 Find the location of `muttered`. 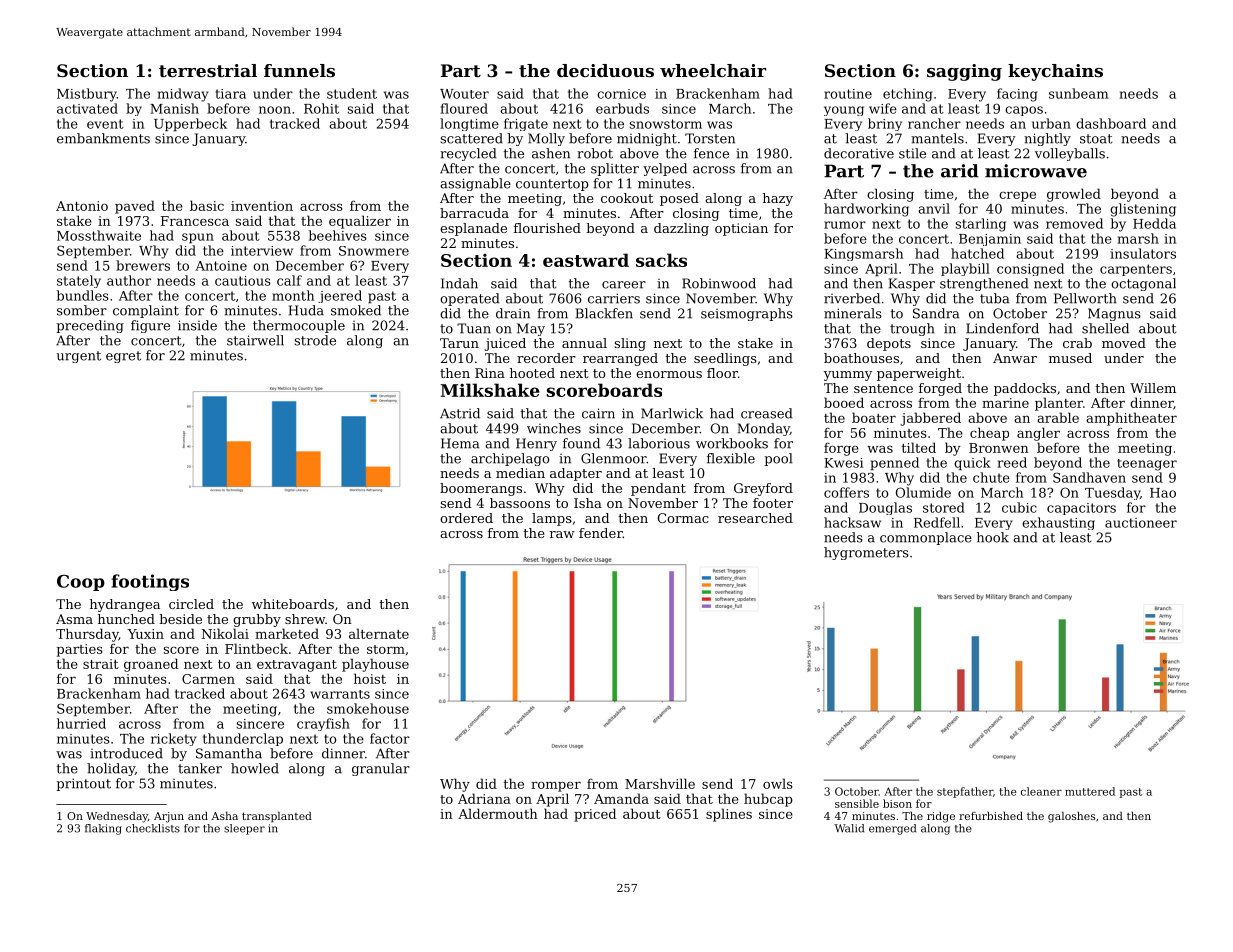

muttered is located at coordinates (1090, 791).
